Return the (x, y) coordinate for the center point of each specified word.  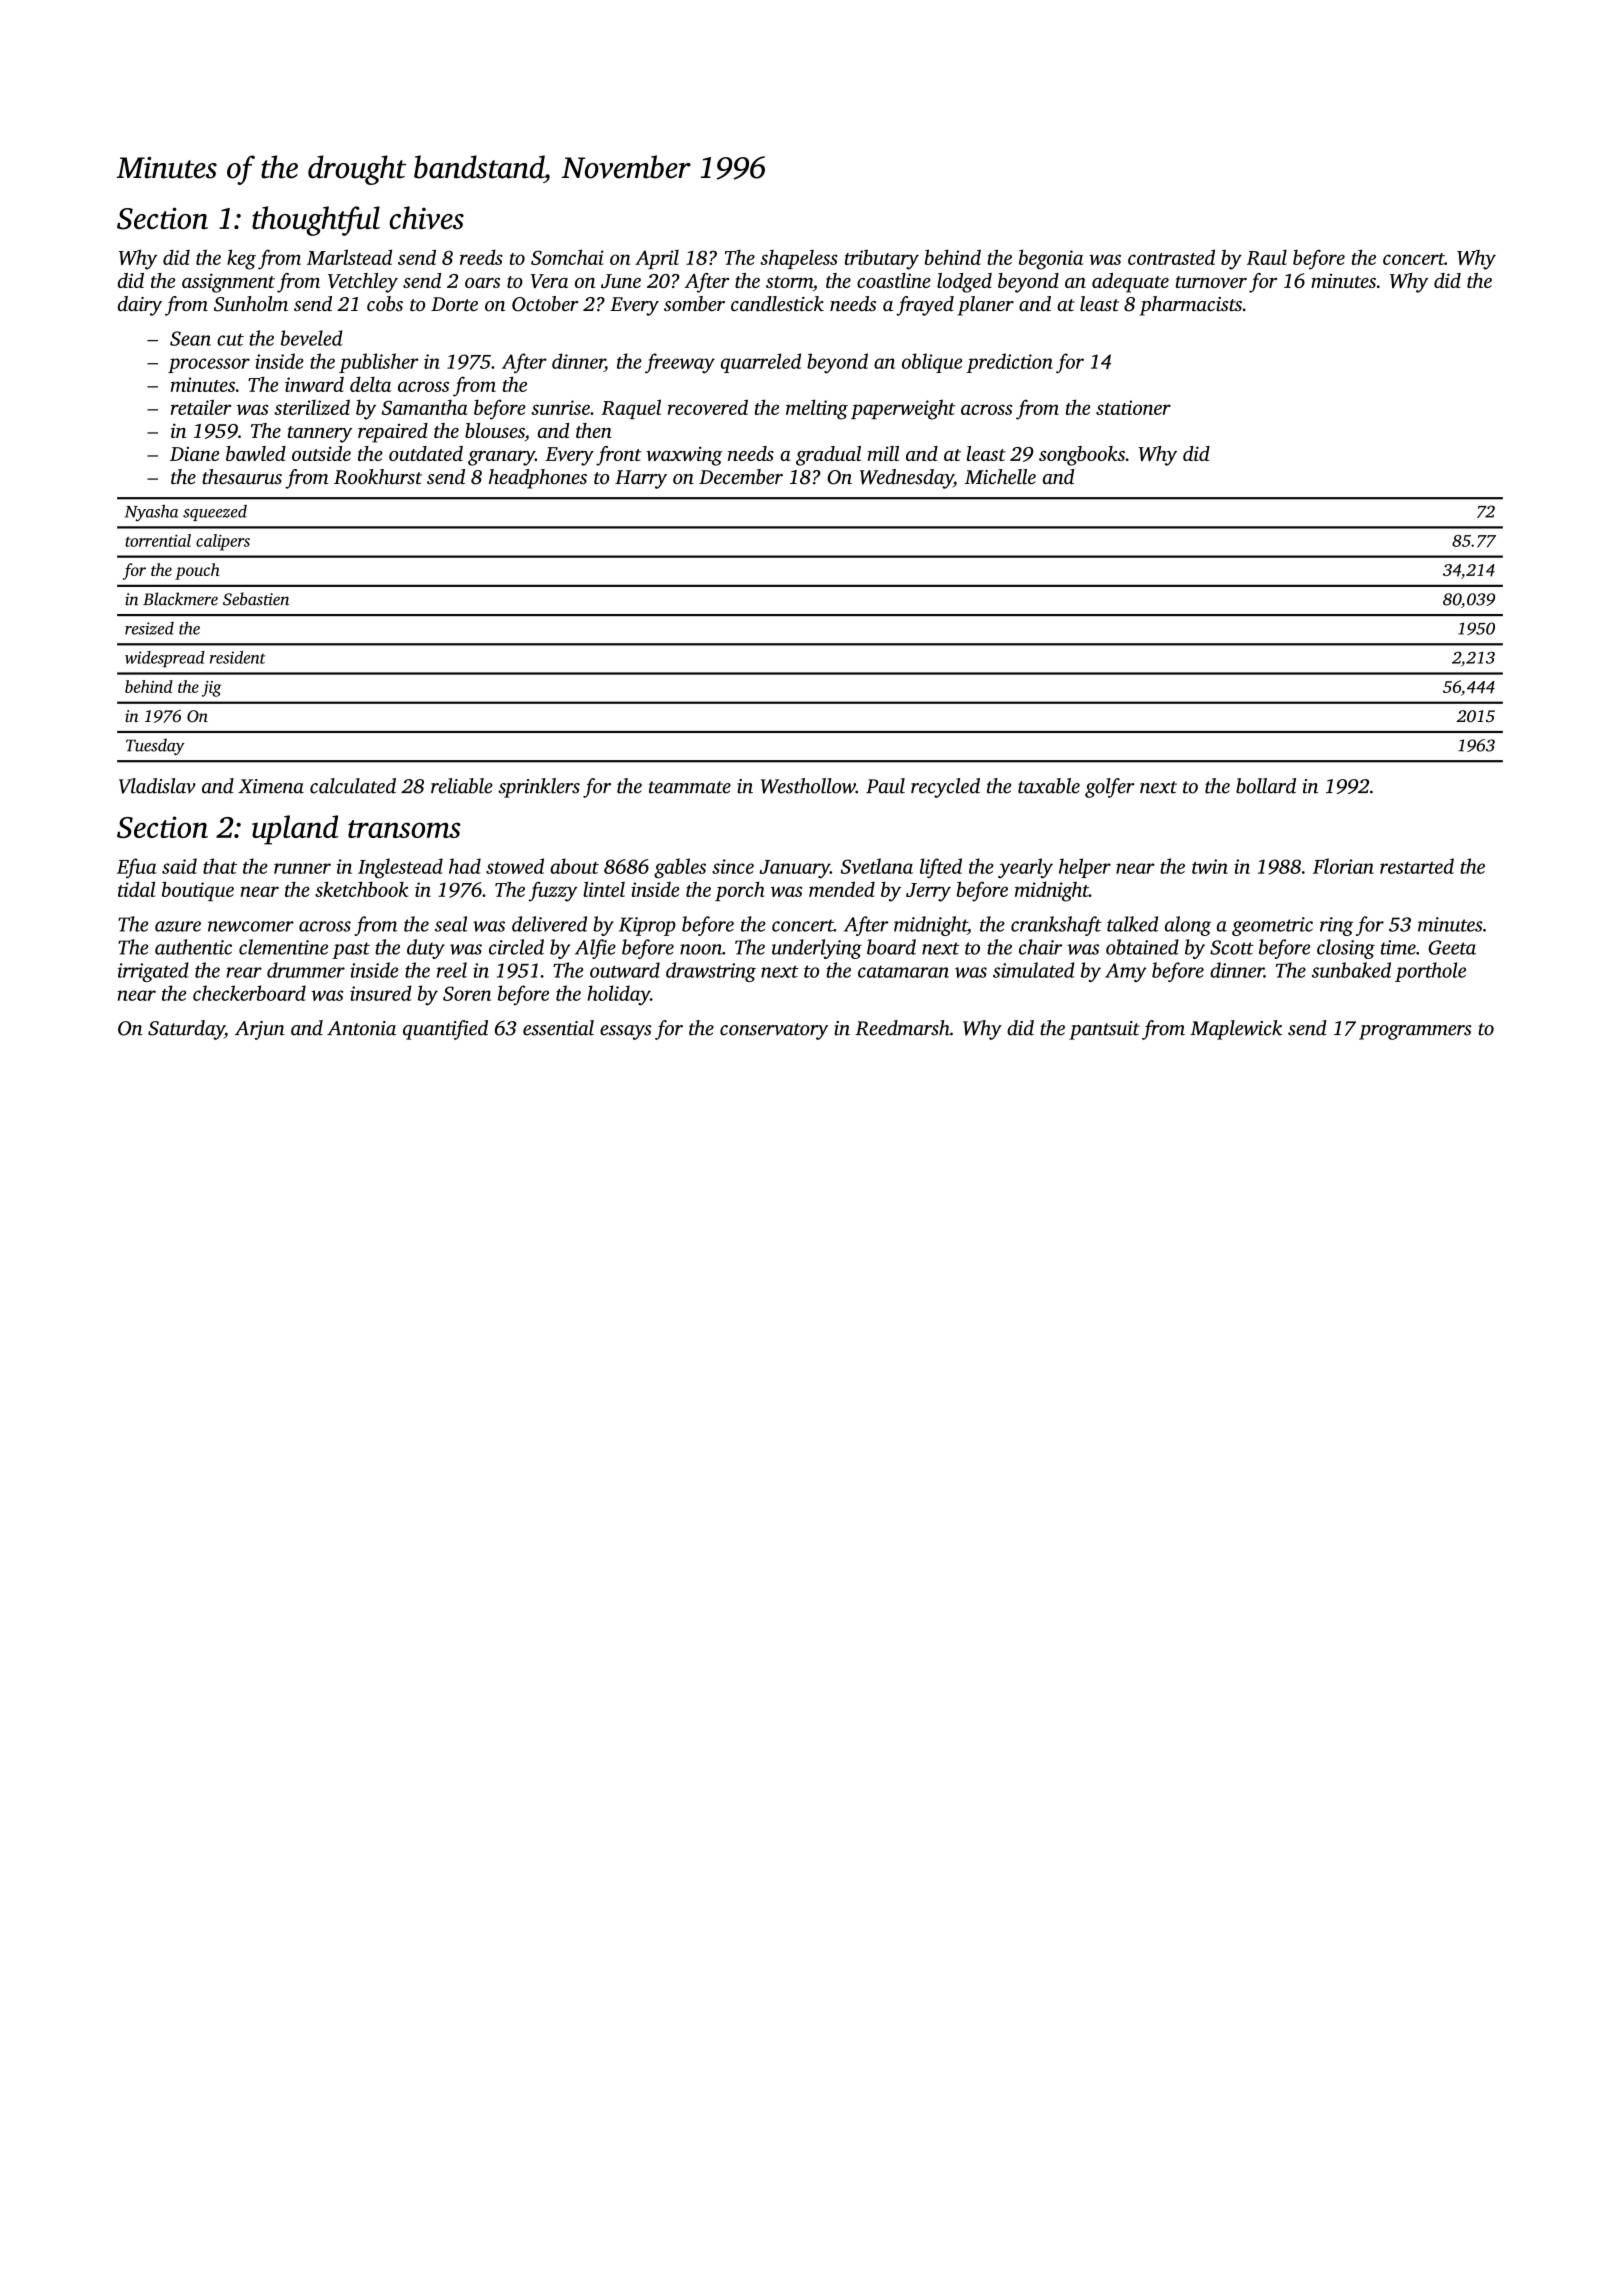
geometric (1272, 926)
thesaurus (242, 476)
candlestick (777, 303)
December (741, 476)
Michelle (1000, 476)
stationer (1133, 407)
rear (244, 972)
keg (241, 259)
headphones (538, 479)
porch (739, 891)
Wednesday (907, 479)
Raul (1267, 257)
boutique (198, 891)
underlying (817, 949)
